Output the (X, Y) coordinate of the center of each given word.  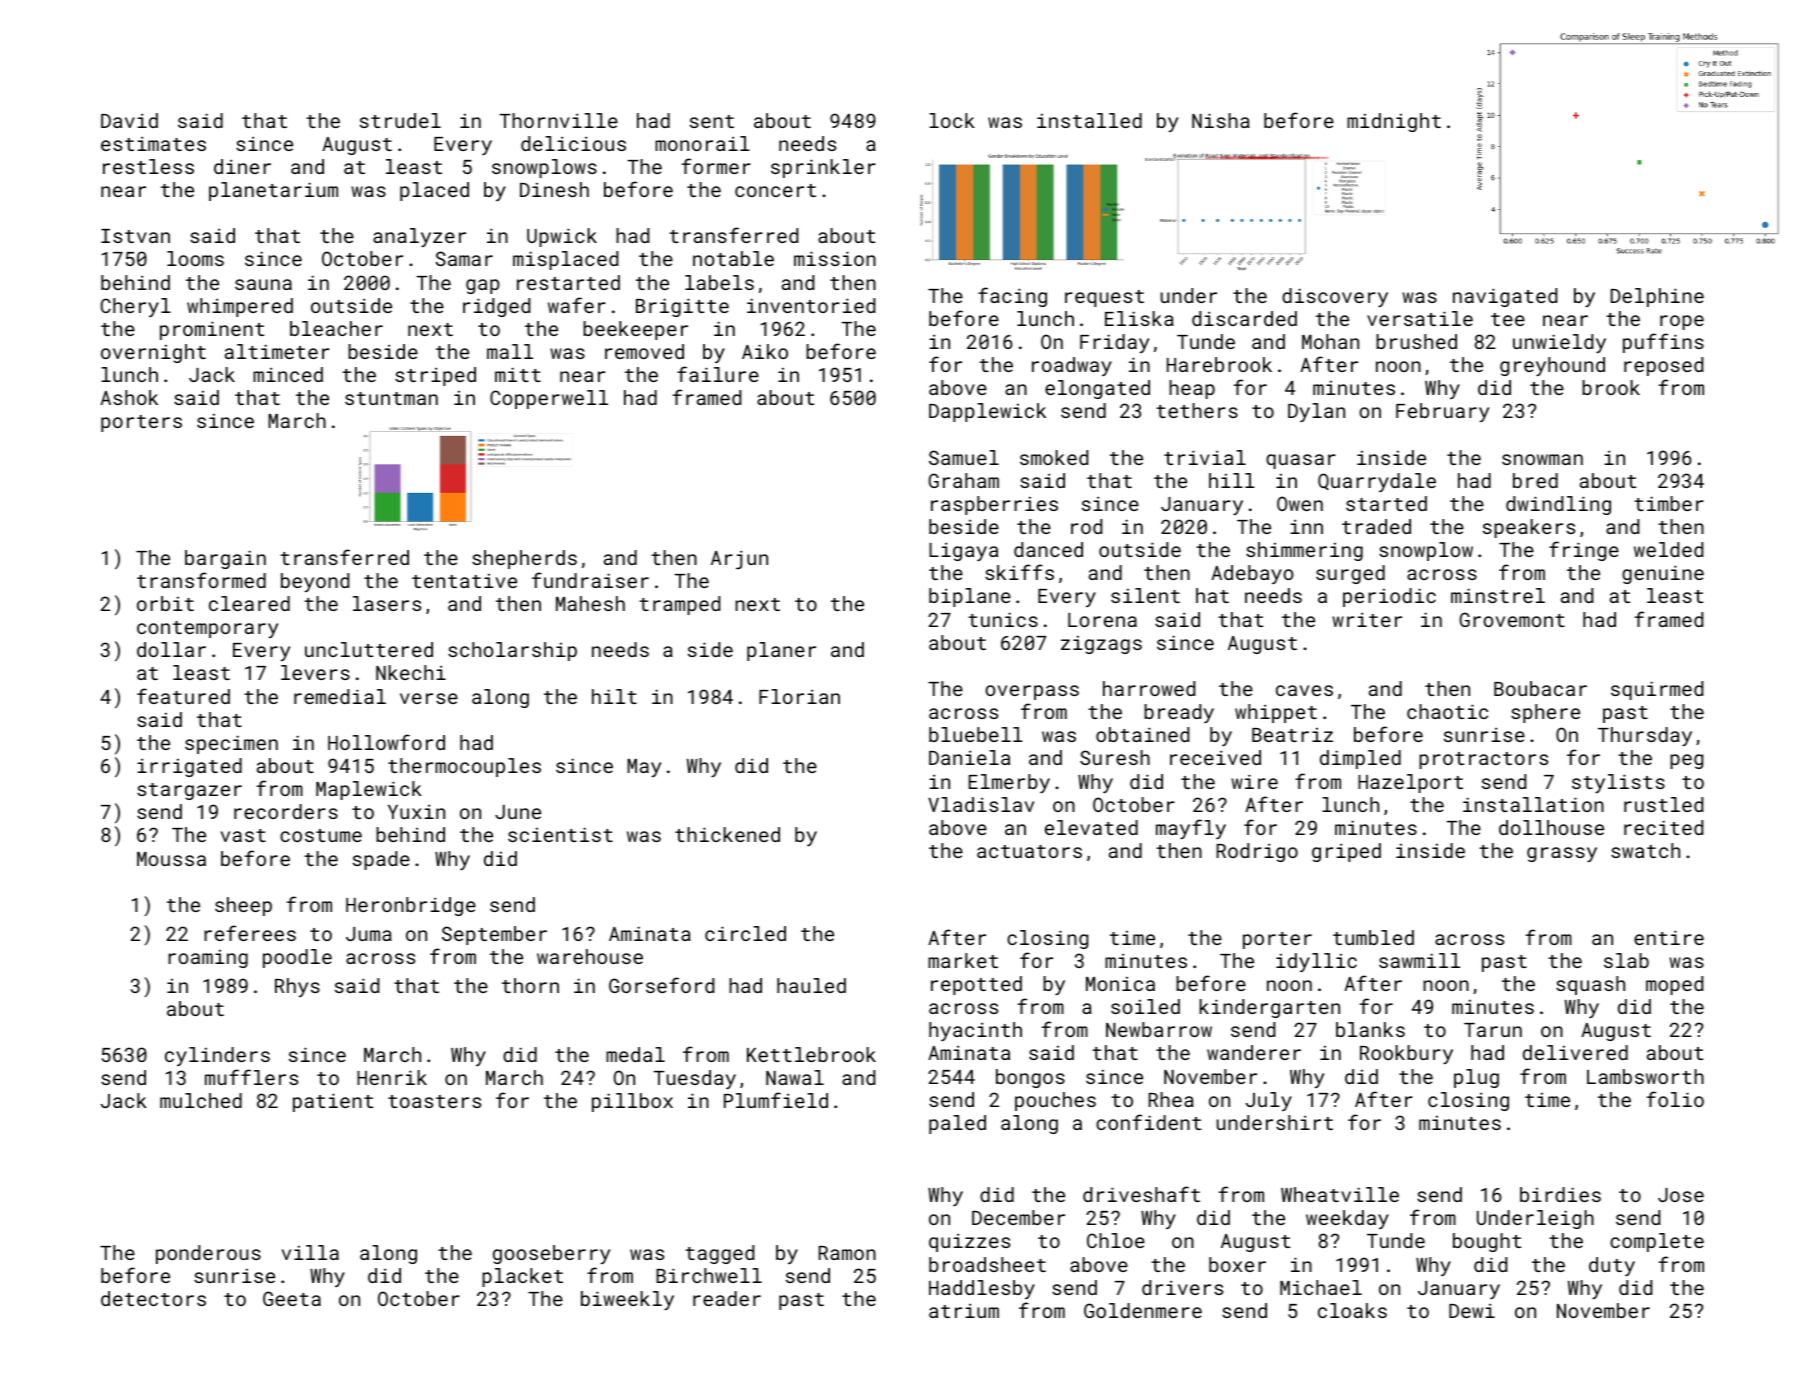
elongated (1097, 389)
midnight (1394, 122)
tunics (1003, 619)
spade (381, 860)
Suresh (1115, 757)
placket (522, 1277)
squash (1590, 985)
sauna (263, 284)
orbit (165, 603)
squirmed (1657, 690)
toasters (434, 1101)
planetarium (273, 191)
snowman (1542, 459)
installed (1089, 120)
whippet (1276, 713)
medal (635, 1054)
